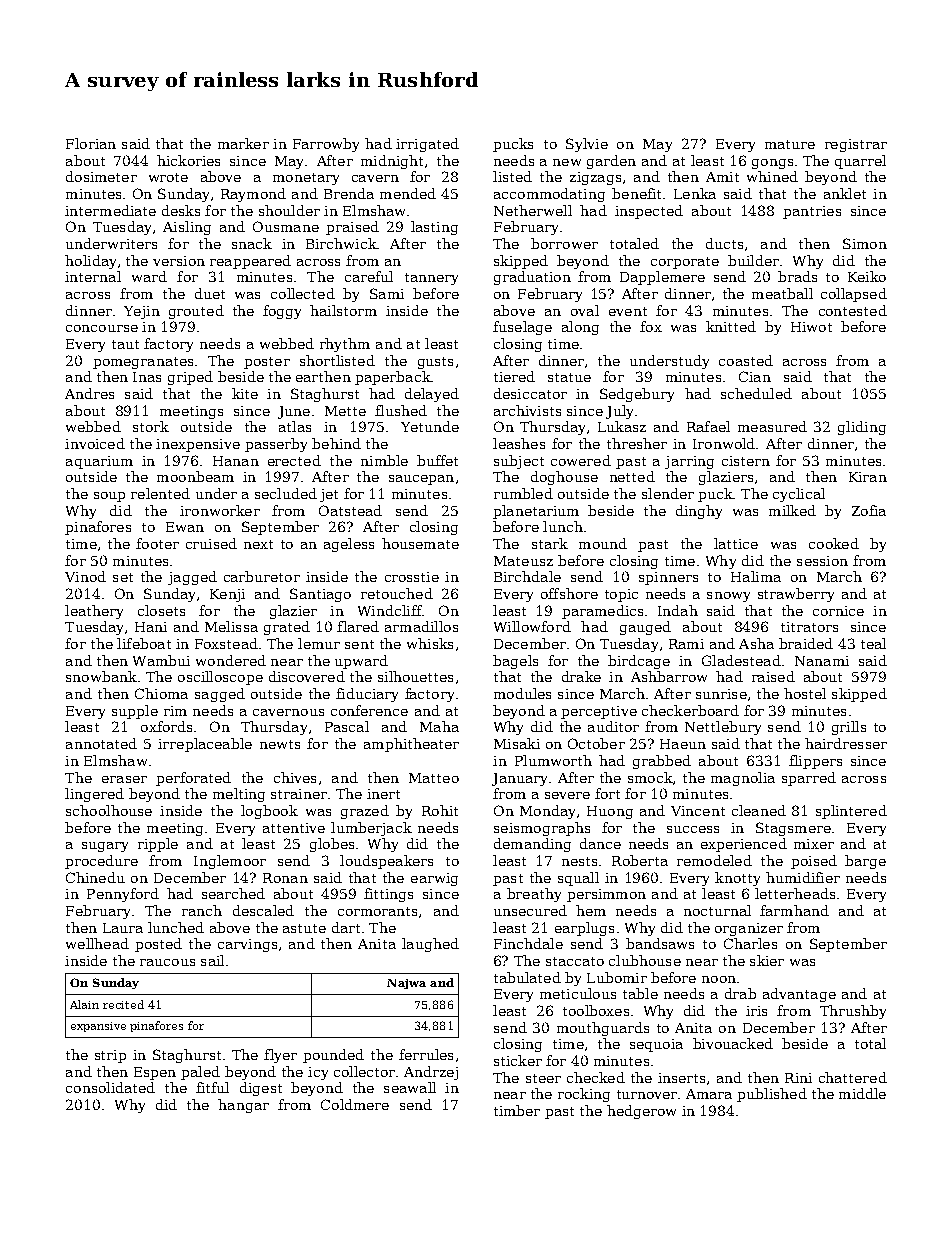 This document has width=952, height=1233. I want to click on Thrushby, so click(853, 1012).
